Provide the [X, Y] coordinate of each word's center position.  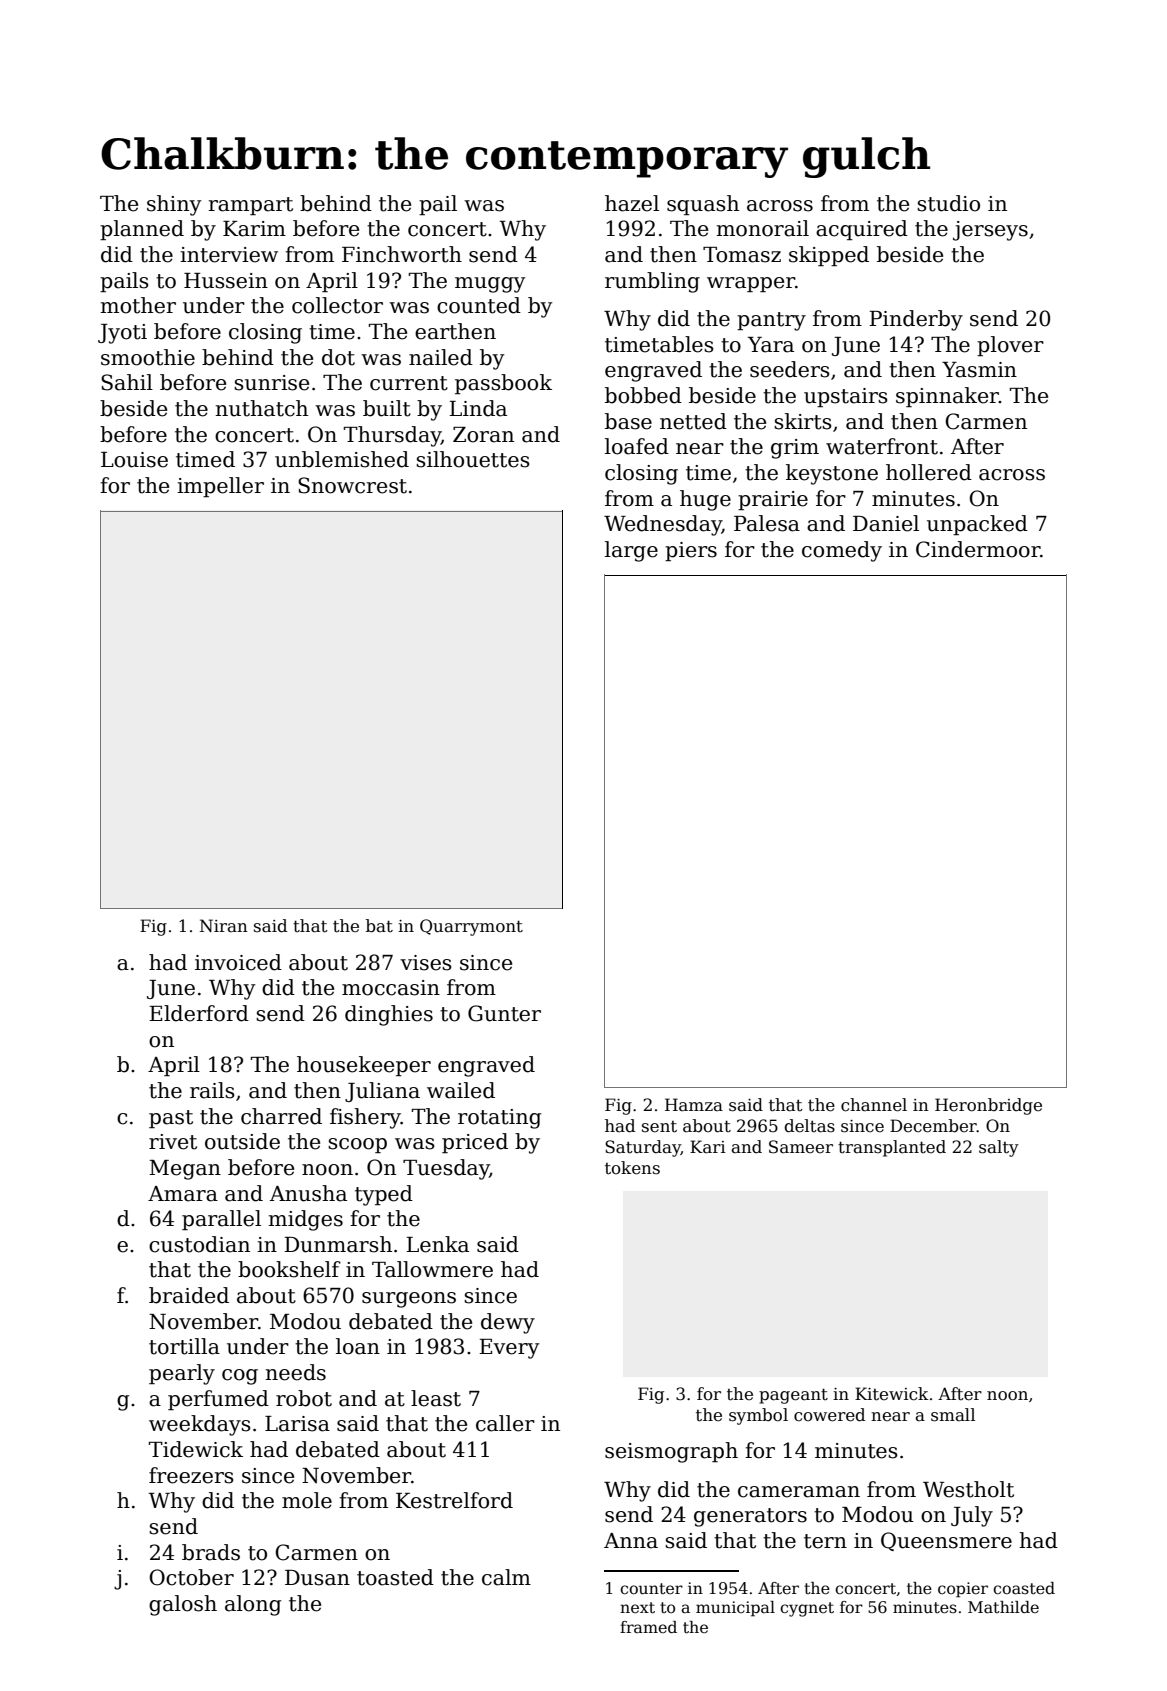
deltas [809, 1126]
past [171, 1119]
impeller [220, 487]
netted [693, 421]
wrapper [751, 284]
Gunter [504, 1013]
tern [825, 1541]
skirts [803, 421]
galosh [183, 1605]
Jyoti [122, 334]
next [637, 1608]
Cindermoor [978, 549]
